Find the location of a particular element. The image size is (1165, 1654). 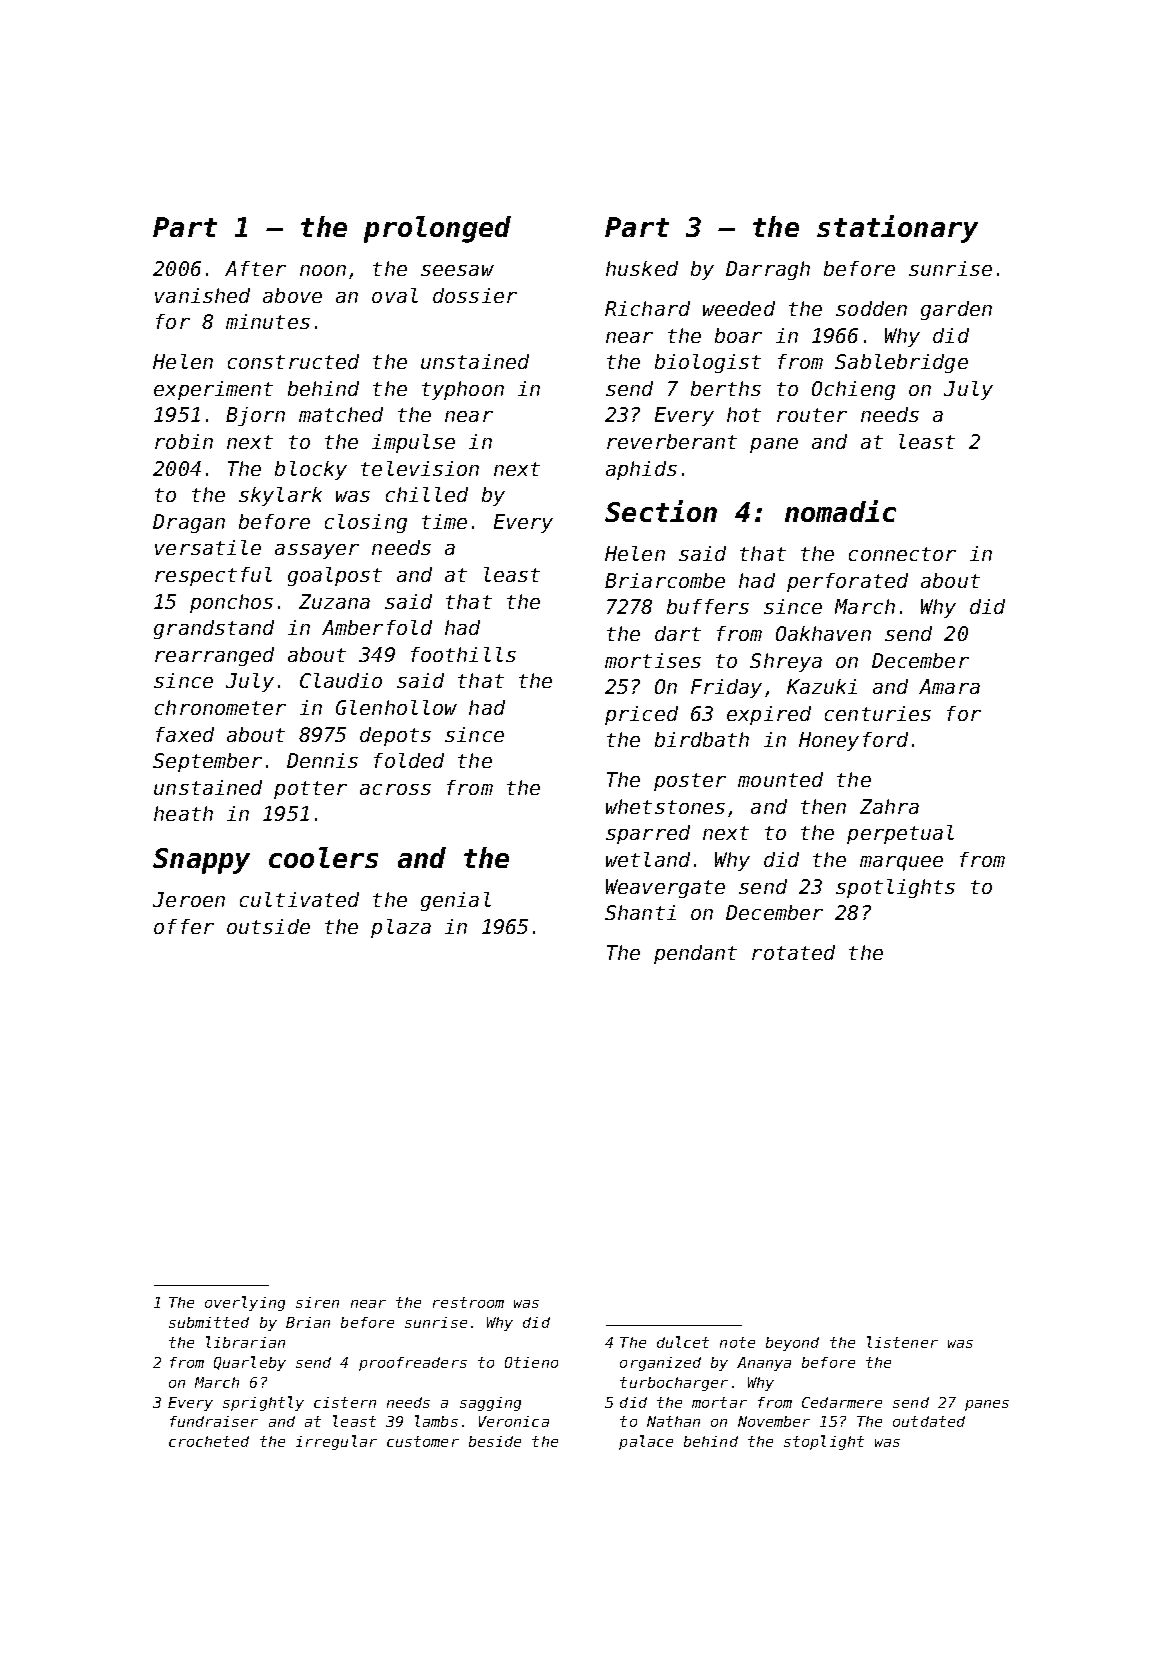

pendant is located at coordinates (695, 954).
